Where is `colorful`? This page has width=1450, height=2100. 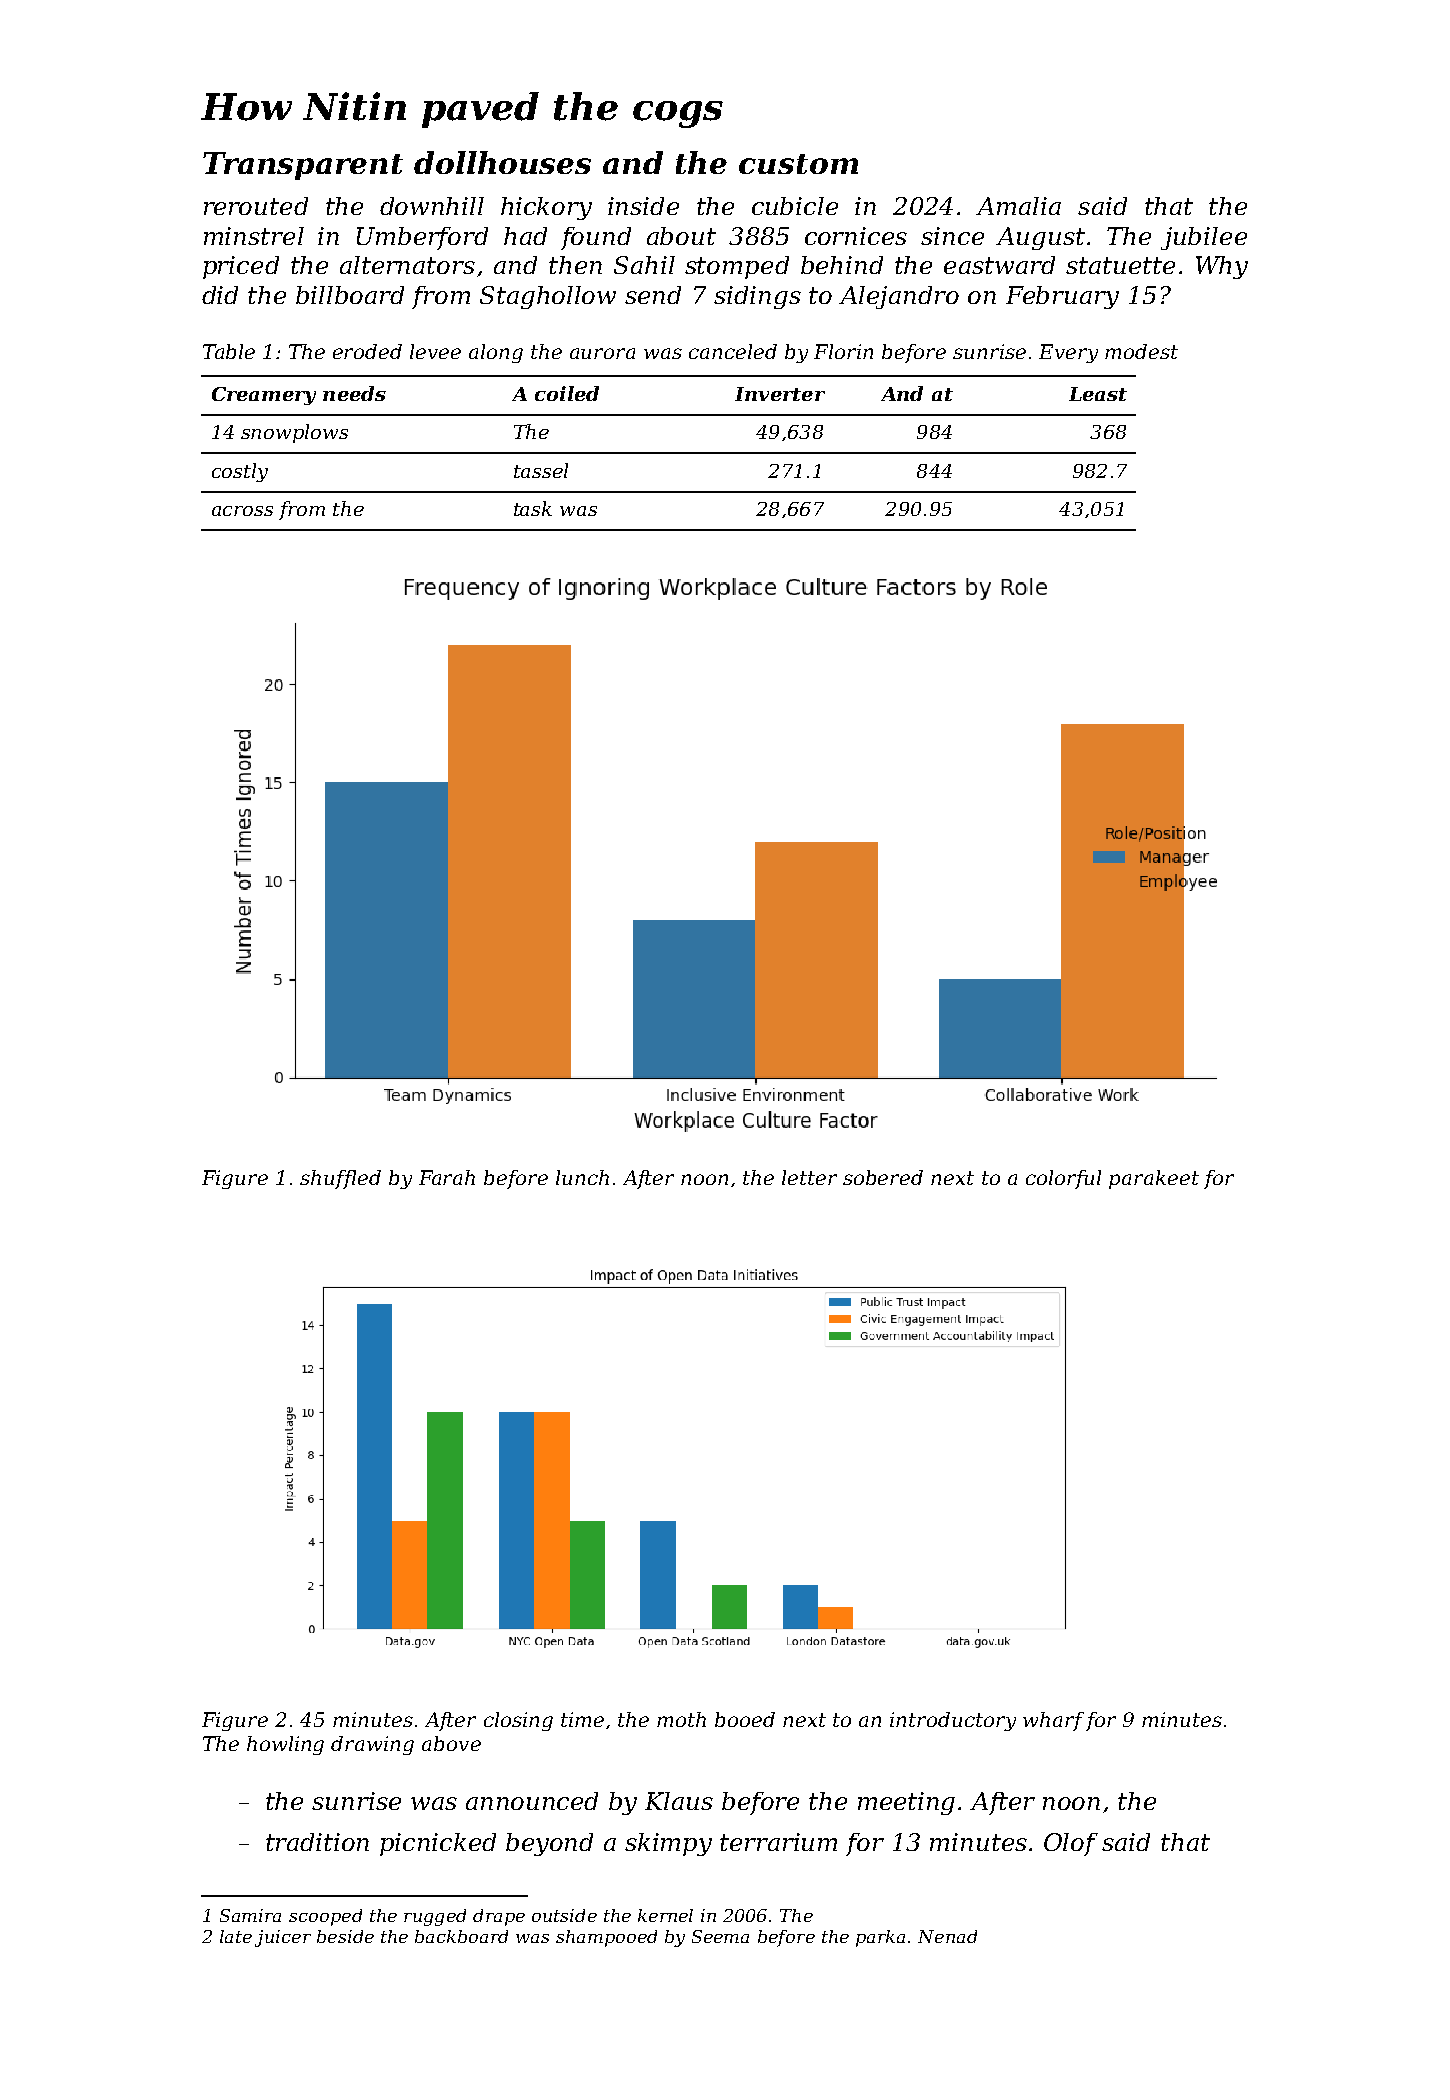 colorful is located at coordinates (1063, 1179).
